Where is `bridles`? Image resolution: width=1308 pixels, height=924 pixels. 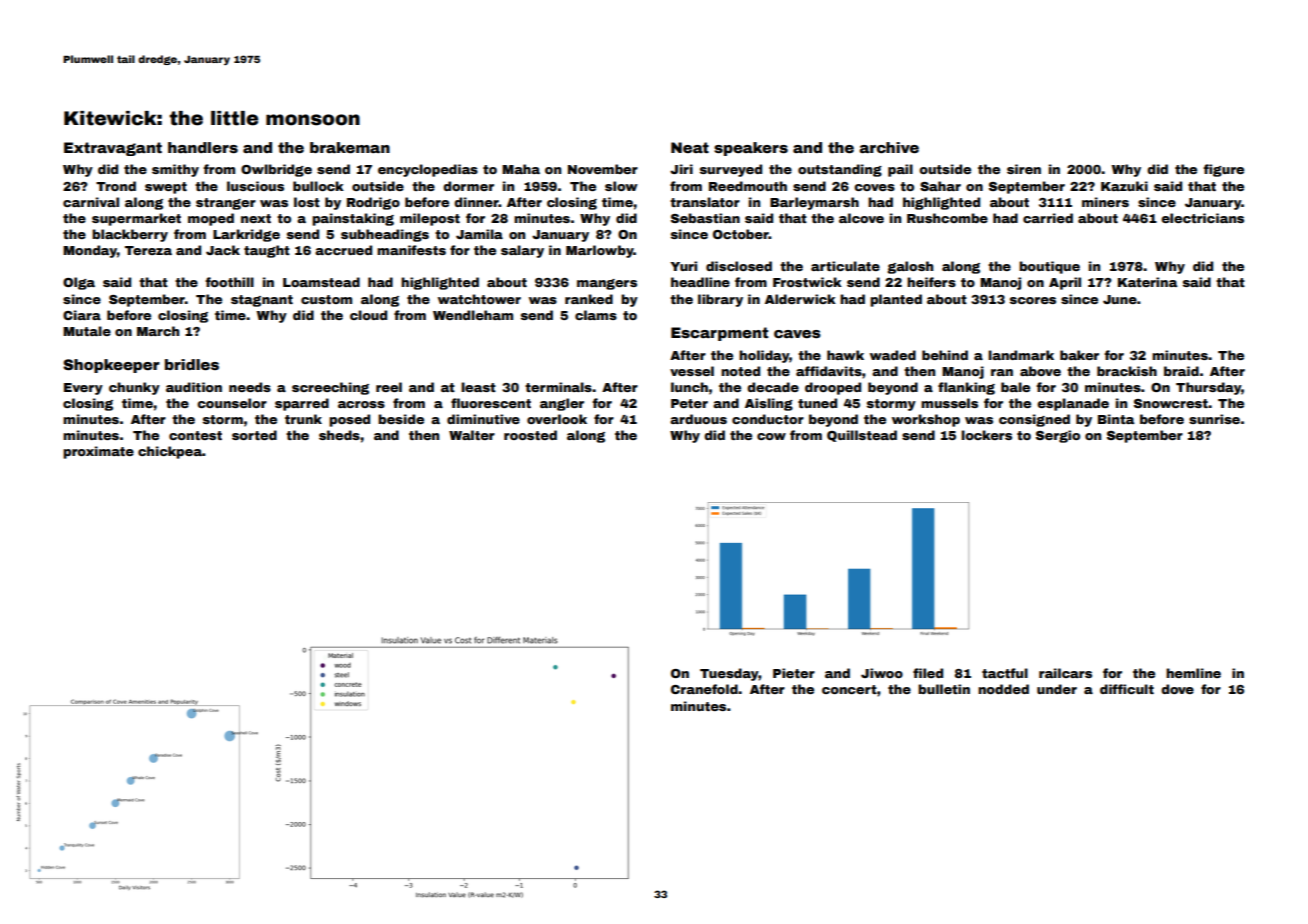
bridles is located at coordinates (192, 364).
